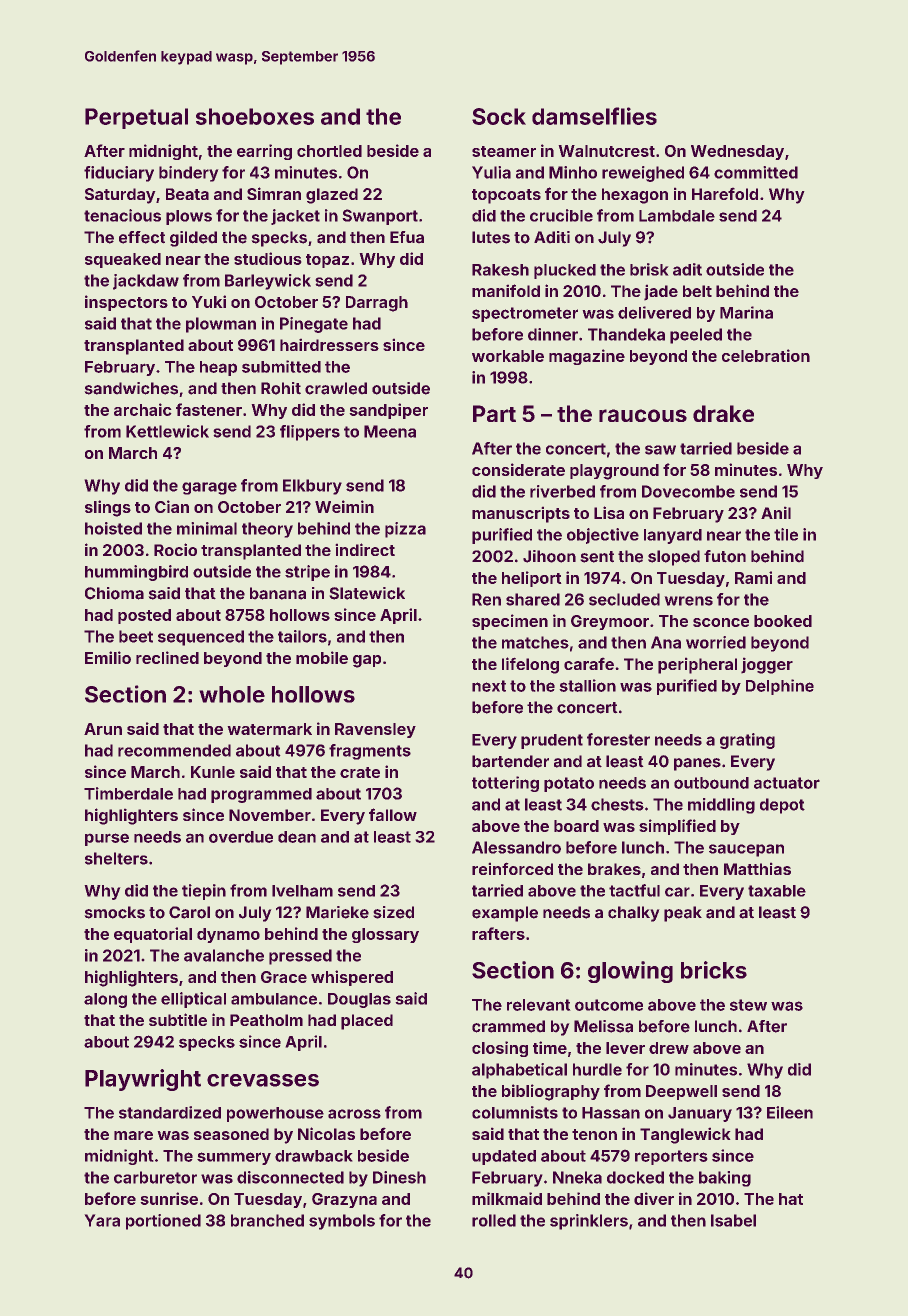 The width and height of the screenshot is (908, 1316). Describe the element at coordinates (697, 764) in the screenshot. I see `panes` at that location.
